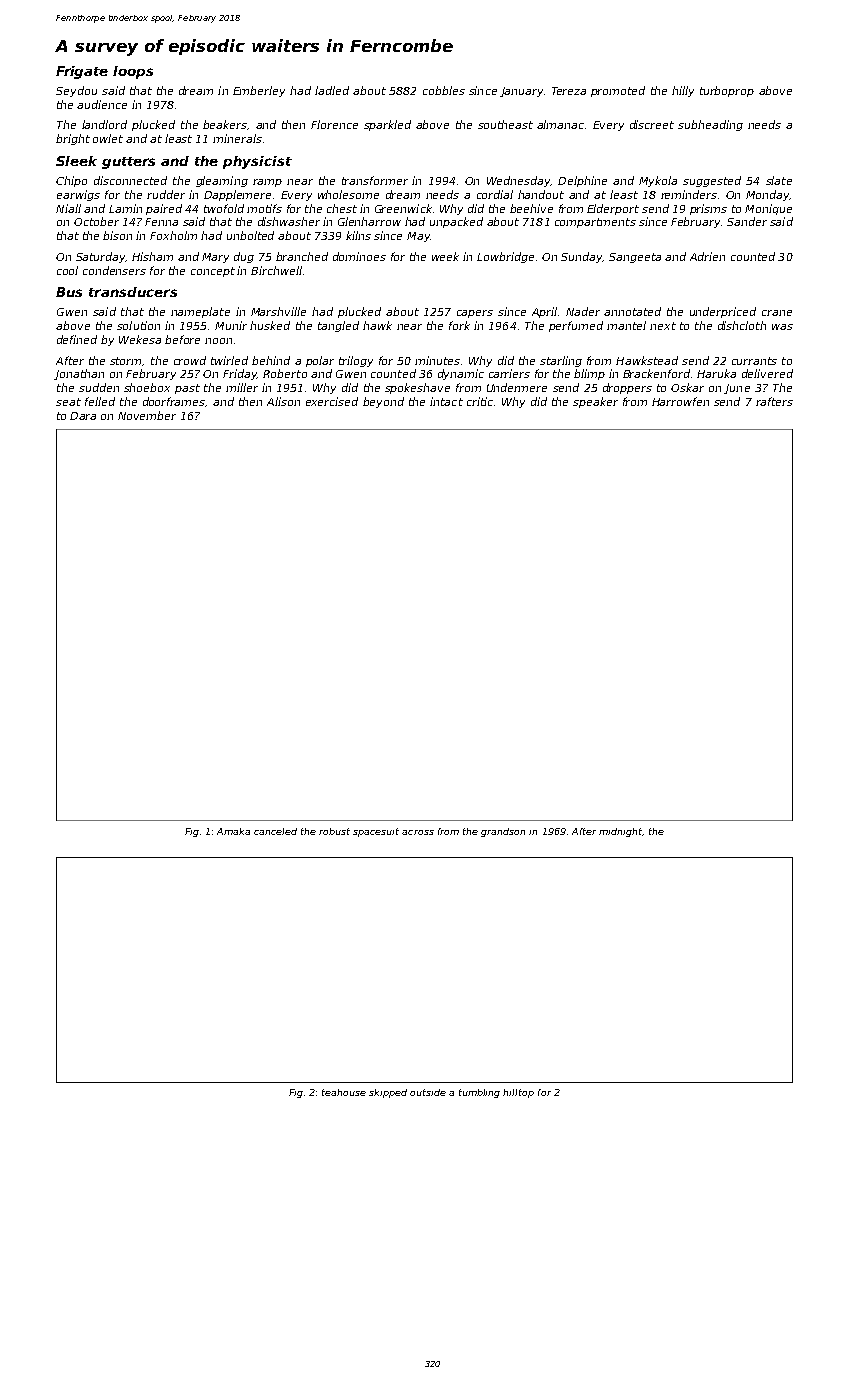 The height and width of the screenshot is (1400, 849). Describe the element at coordinates (618, 91) in the screenshot. I see `promoted` at that location.
